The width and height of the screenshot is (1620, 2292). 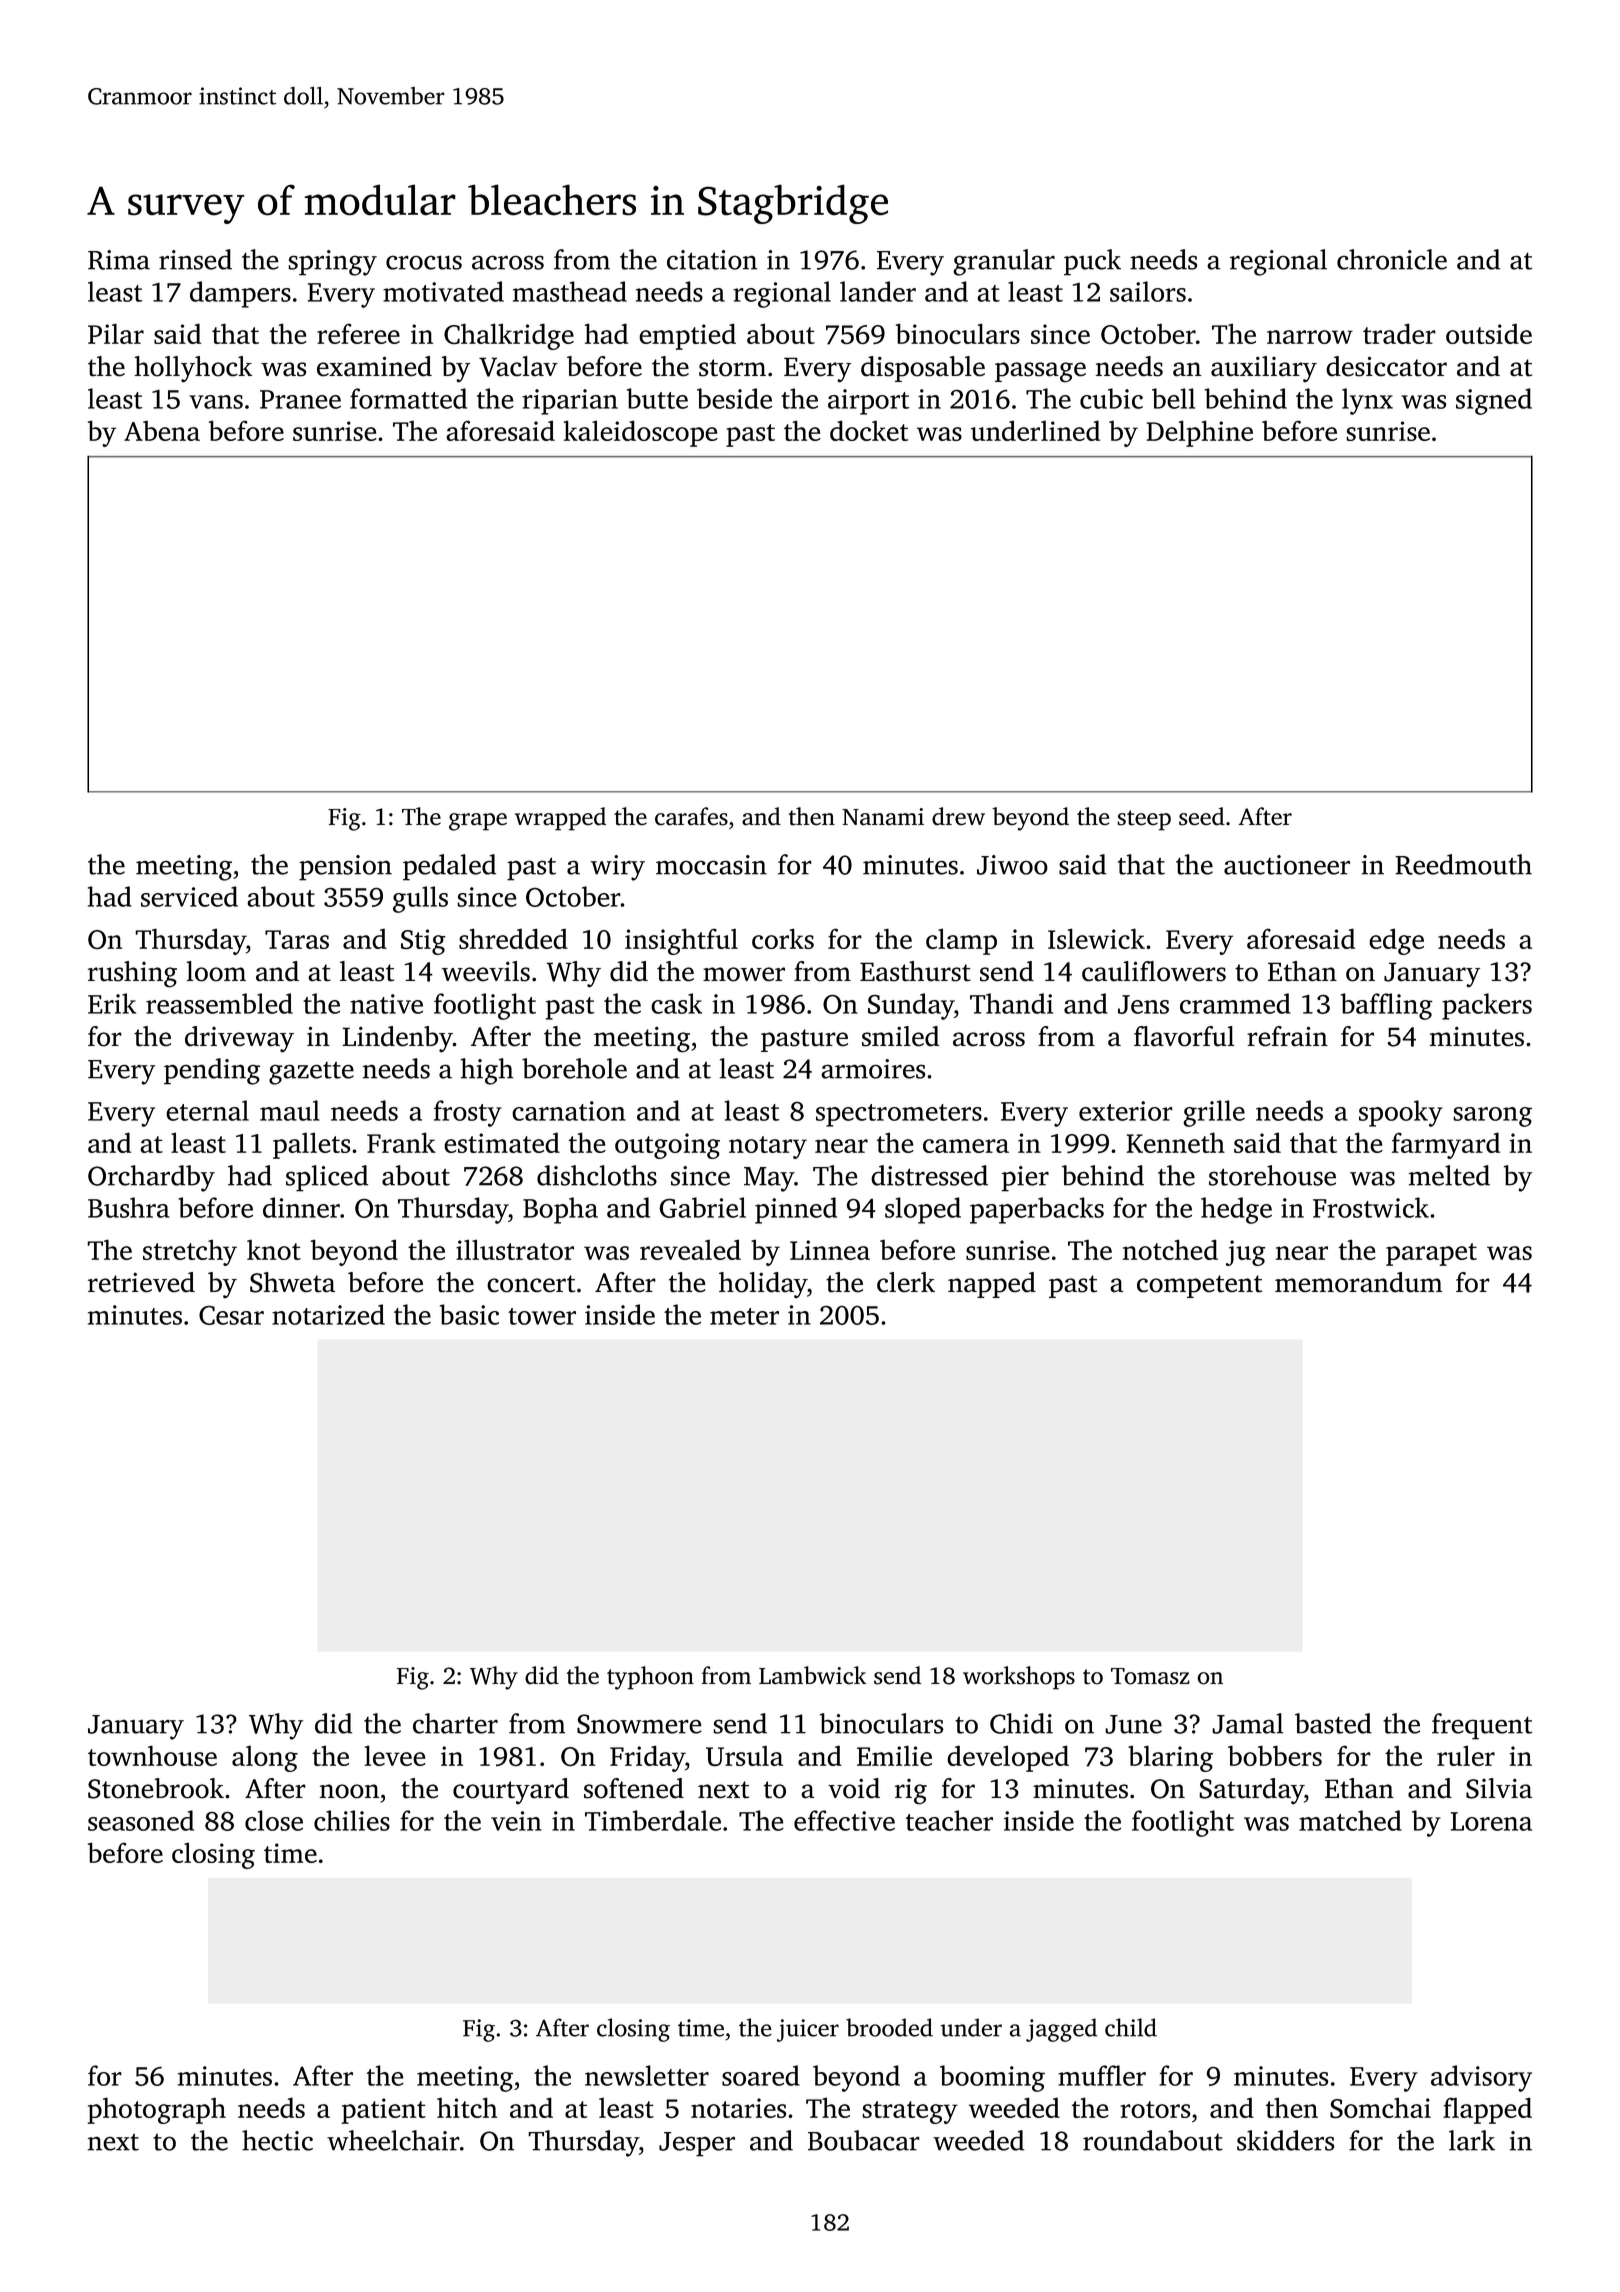 I want to click on Rima, so click(x=119, y=260).
